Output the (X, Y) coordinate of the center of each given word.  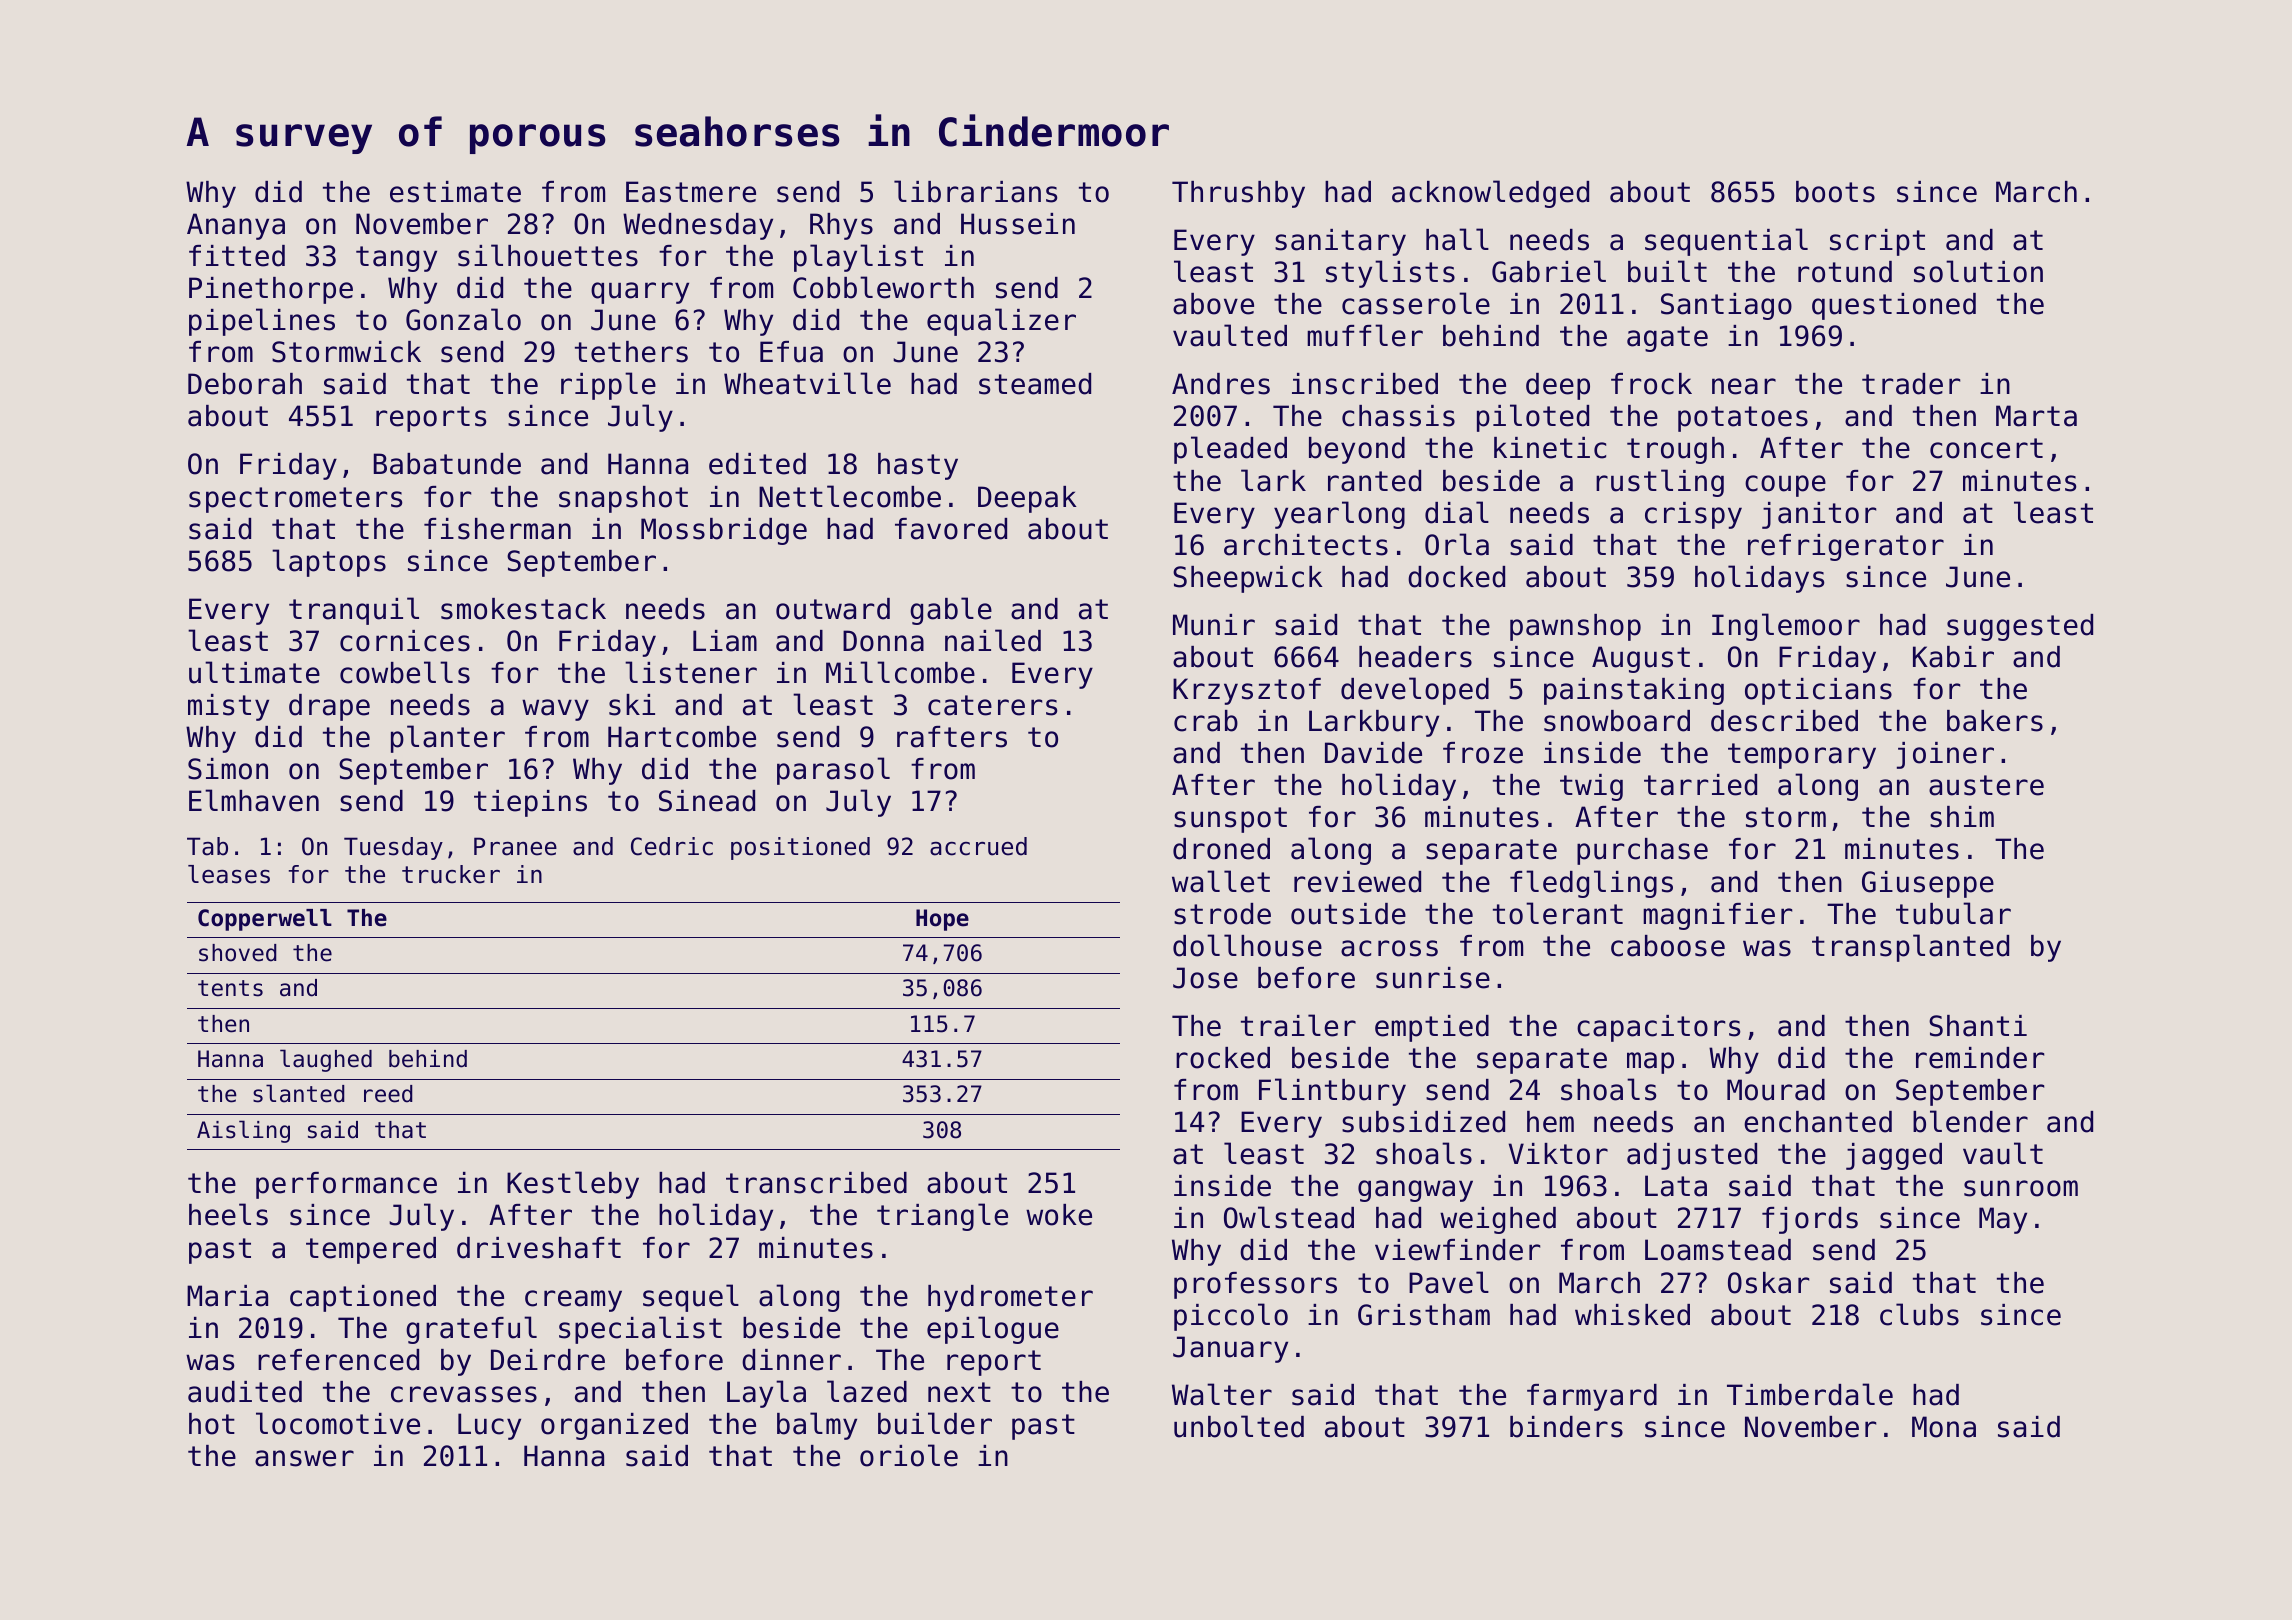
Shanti (1978, 1026)
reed (388, 1094)
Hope (942, 920)
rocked (1223, 1058)
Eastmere (691, 192)
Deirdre (548, 1360)
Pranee (515, 846)
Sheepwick (1248, 579)
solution (1978, 271)
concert (1986, 448)
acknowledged (1490, 194)
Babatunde (447, 464)
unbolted (1239, 1426)
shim (1962, 817)
